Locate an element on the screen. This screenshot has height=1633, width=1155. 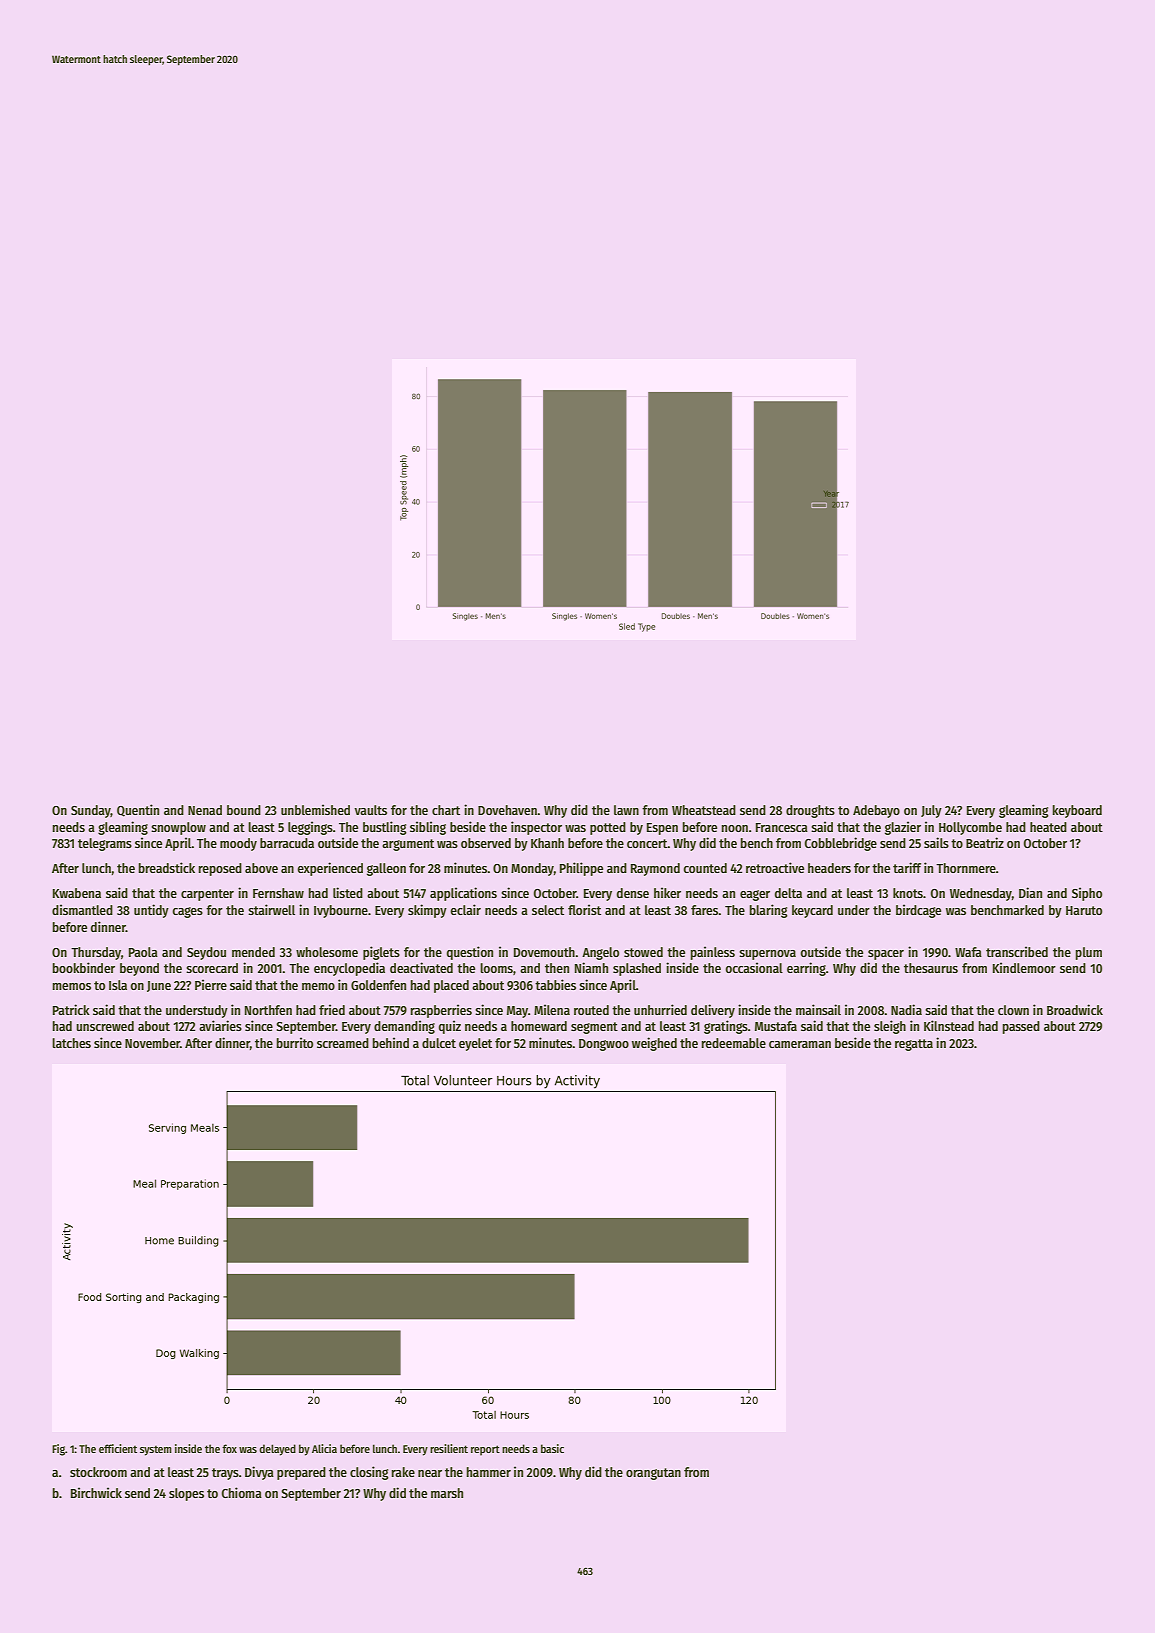
Alicia is located at coordinates (324, 1448).
